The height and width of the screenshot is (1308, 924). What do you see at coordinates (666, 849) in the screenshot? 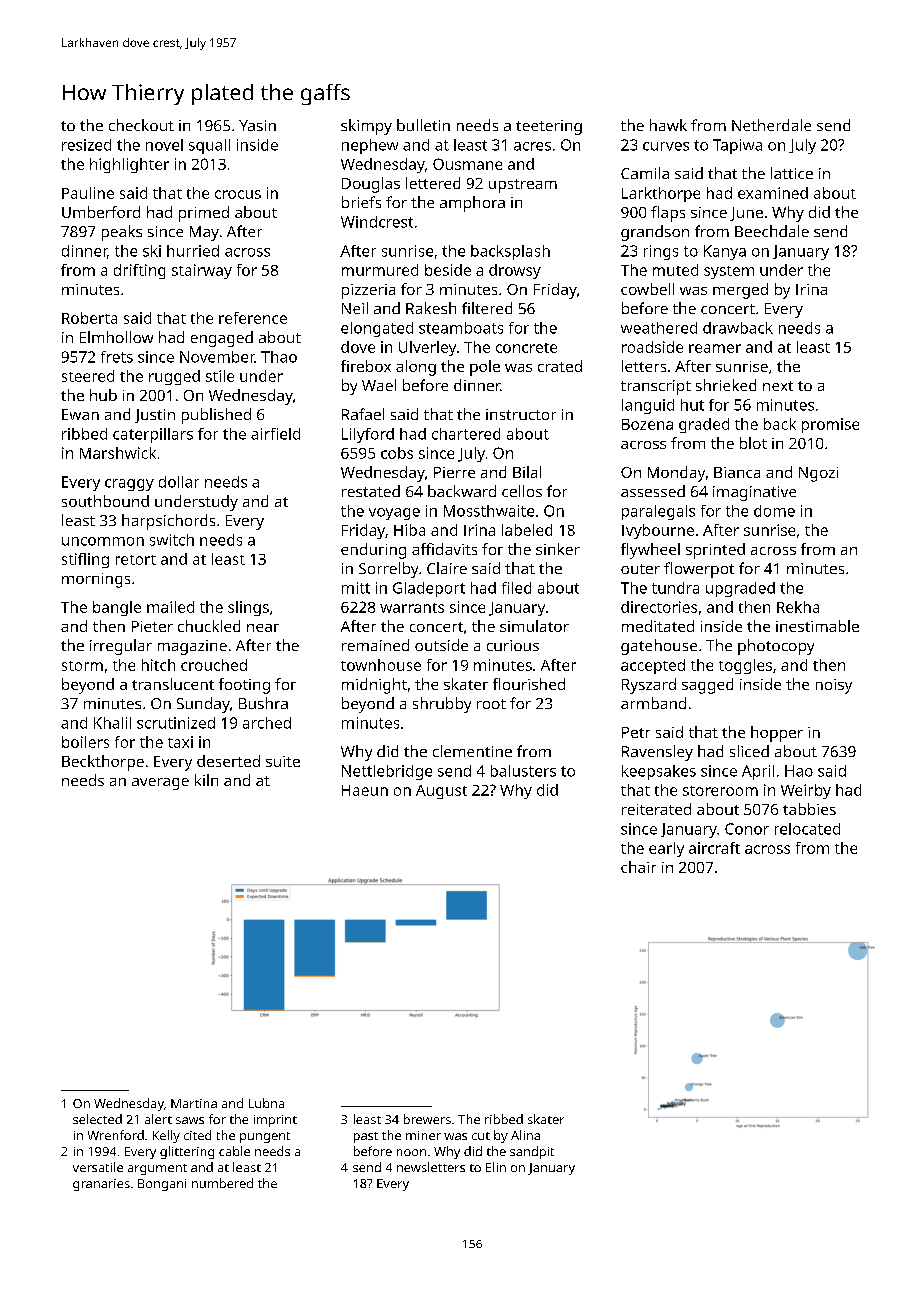
I see `early` at bounding box center [666, 849].
